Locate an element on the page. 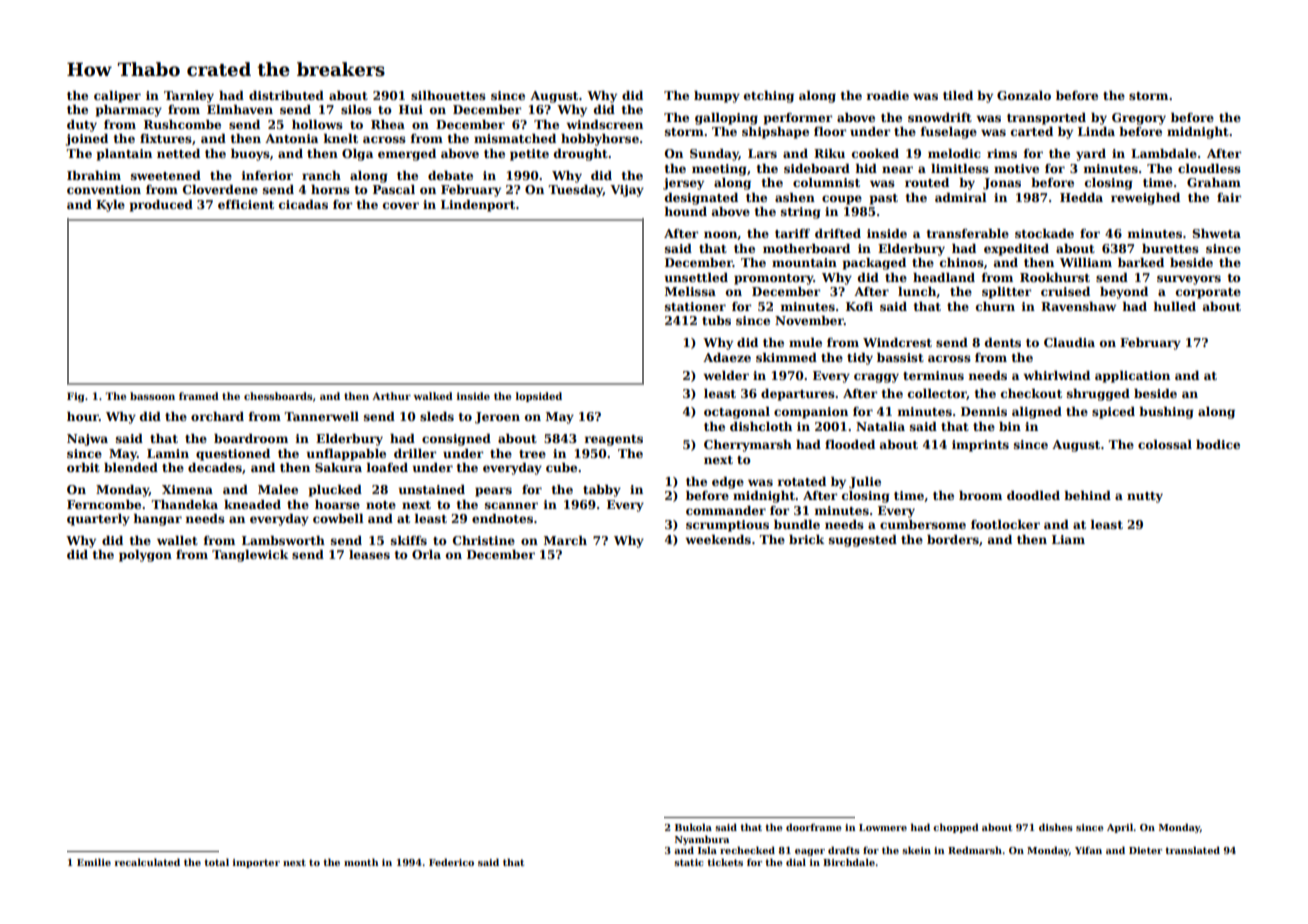 This page has width=1308, height=924. brick is located at coordinates (806, 539).
